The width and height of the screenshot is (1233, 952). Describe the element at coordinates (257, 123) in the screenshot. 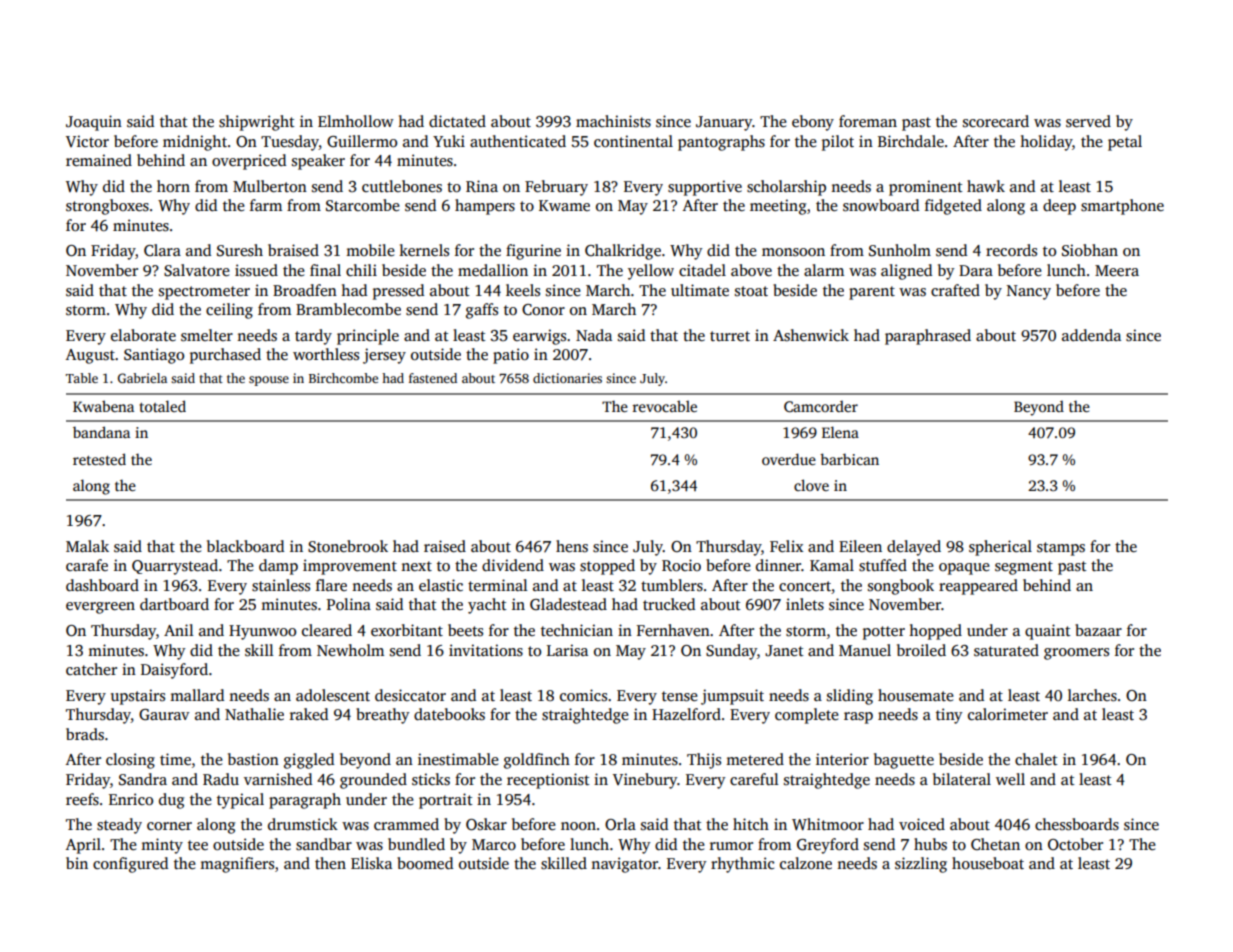

I see `shipwright` at that location.
